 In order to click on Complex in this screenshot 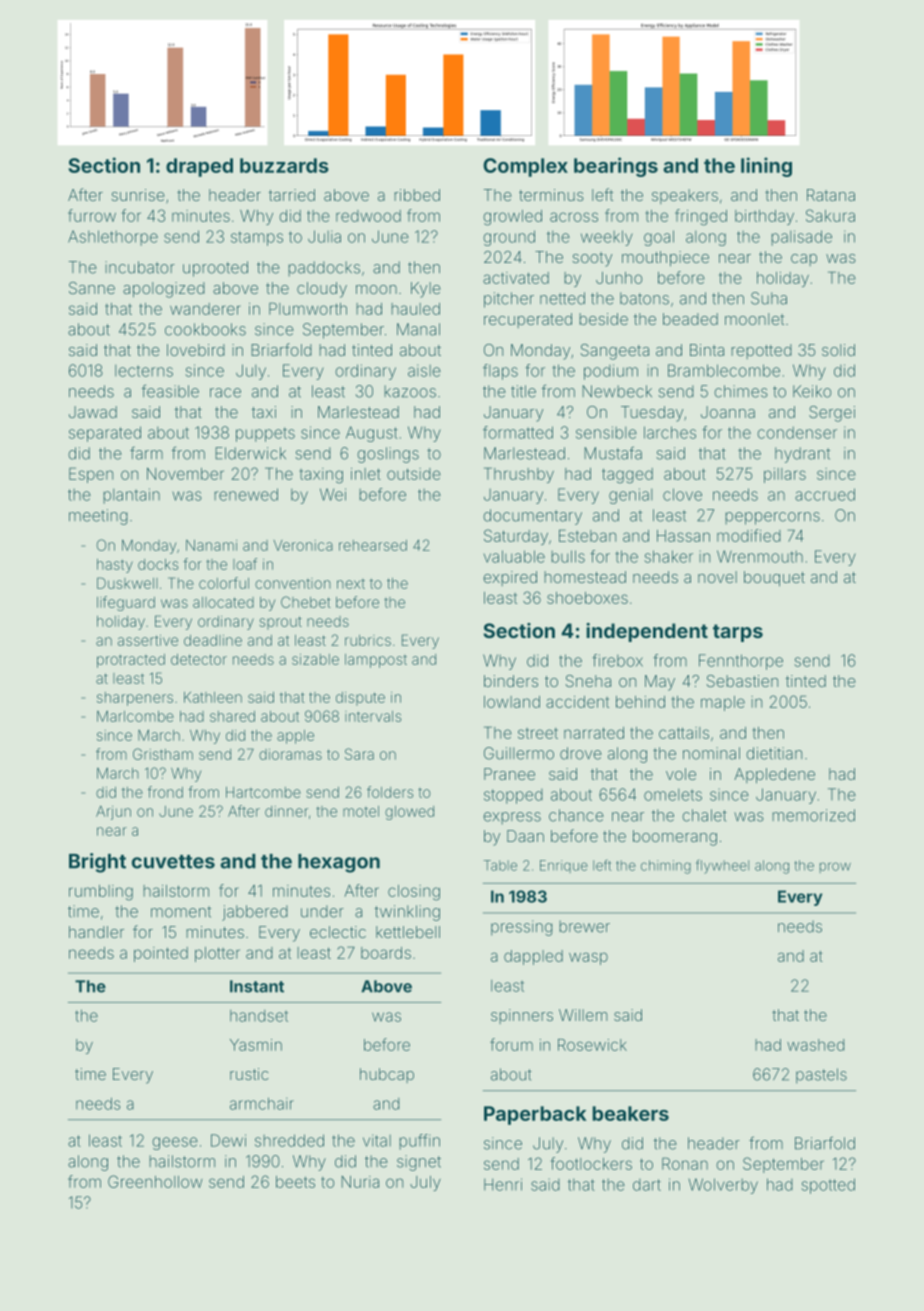, I will do `click(525, 167)`.
